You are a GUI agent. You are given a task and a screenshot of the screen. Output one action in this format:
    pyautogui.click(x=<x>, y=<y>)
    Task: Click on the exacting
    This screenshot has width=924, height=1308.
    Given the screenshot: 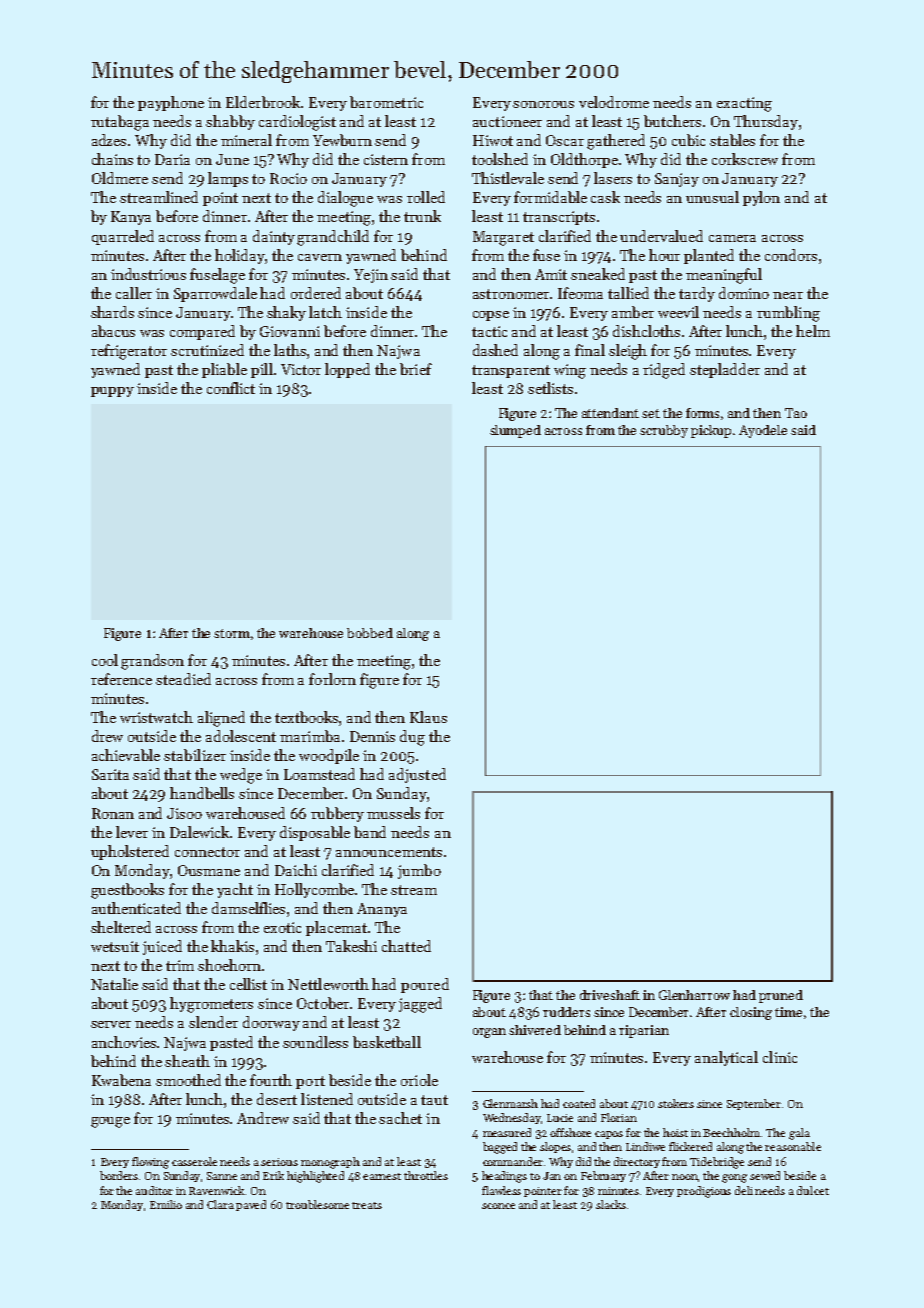 What is the action you would take?
    pyautogui.click(x=744, y=104)
